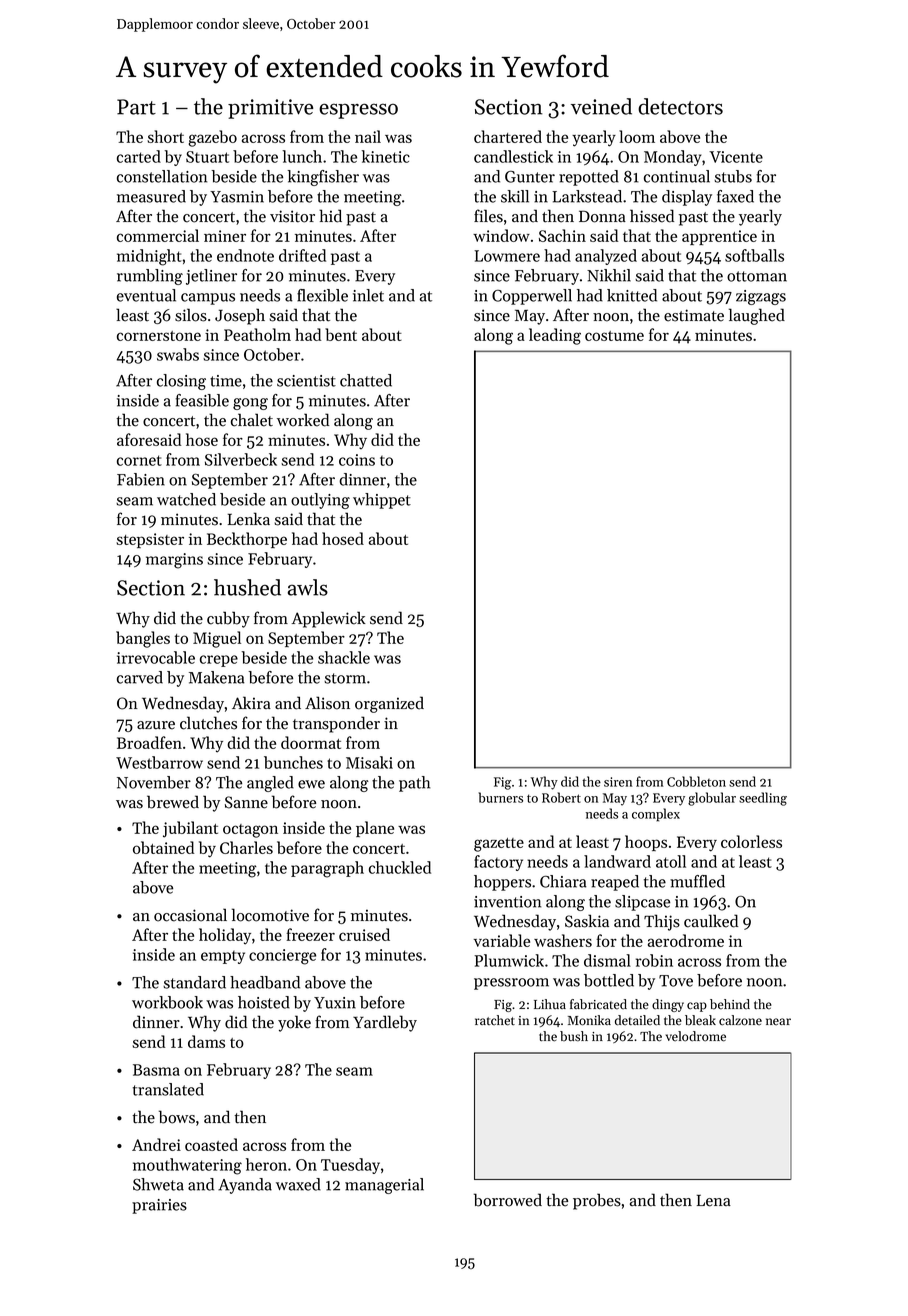  Describe the element at coordinates (696, 781) in the screenshot. I see `Cobbleton` at that location.
